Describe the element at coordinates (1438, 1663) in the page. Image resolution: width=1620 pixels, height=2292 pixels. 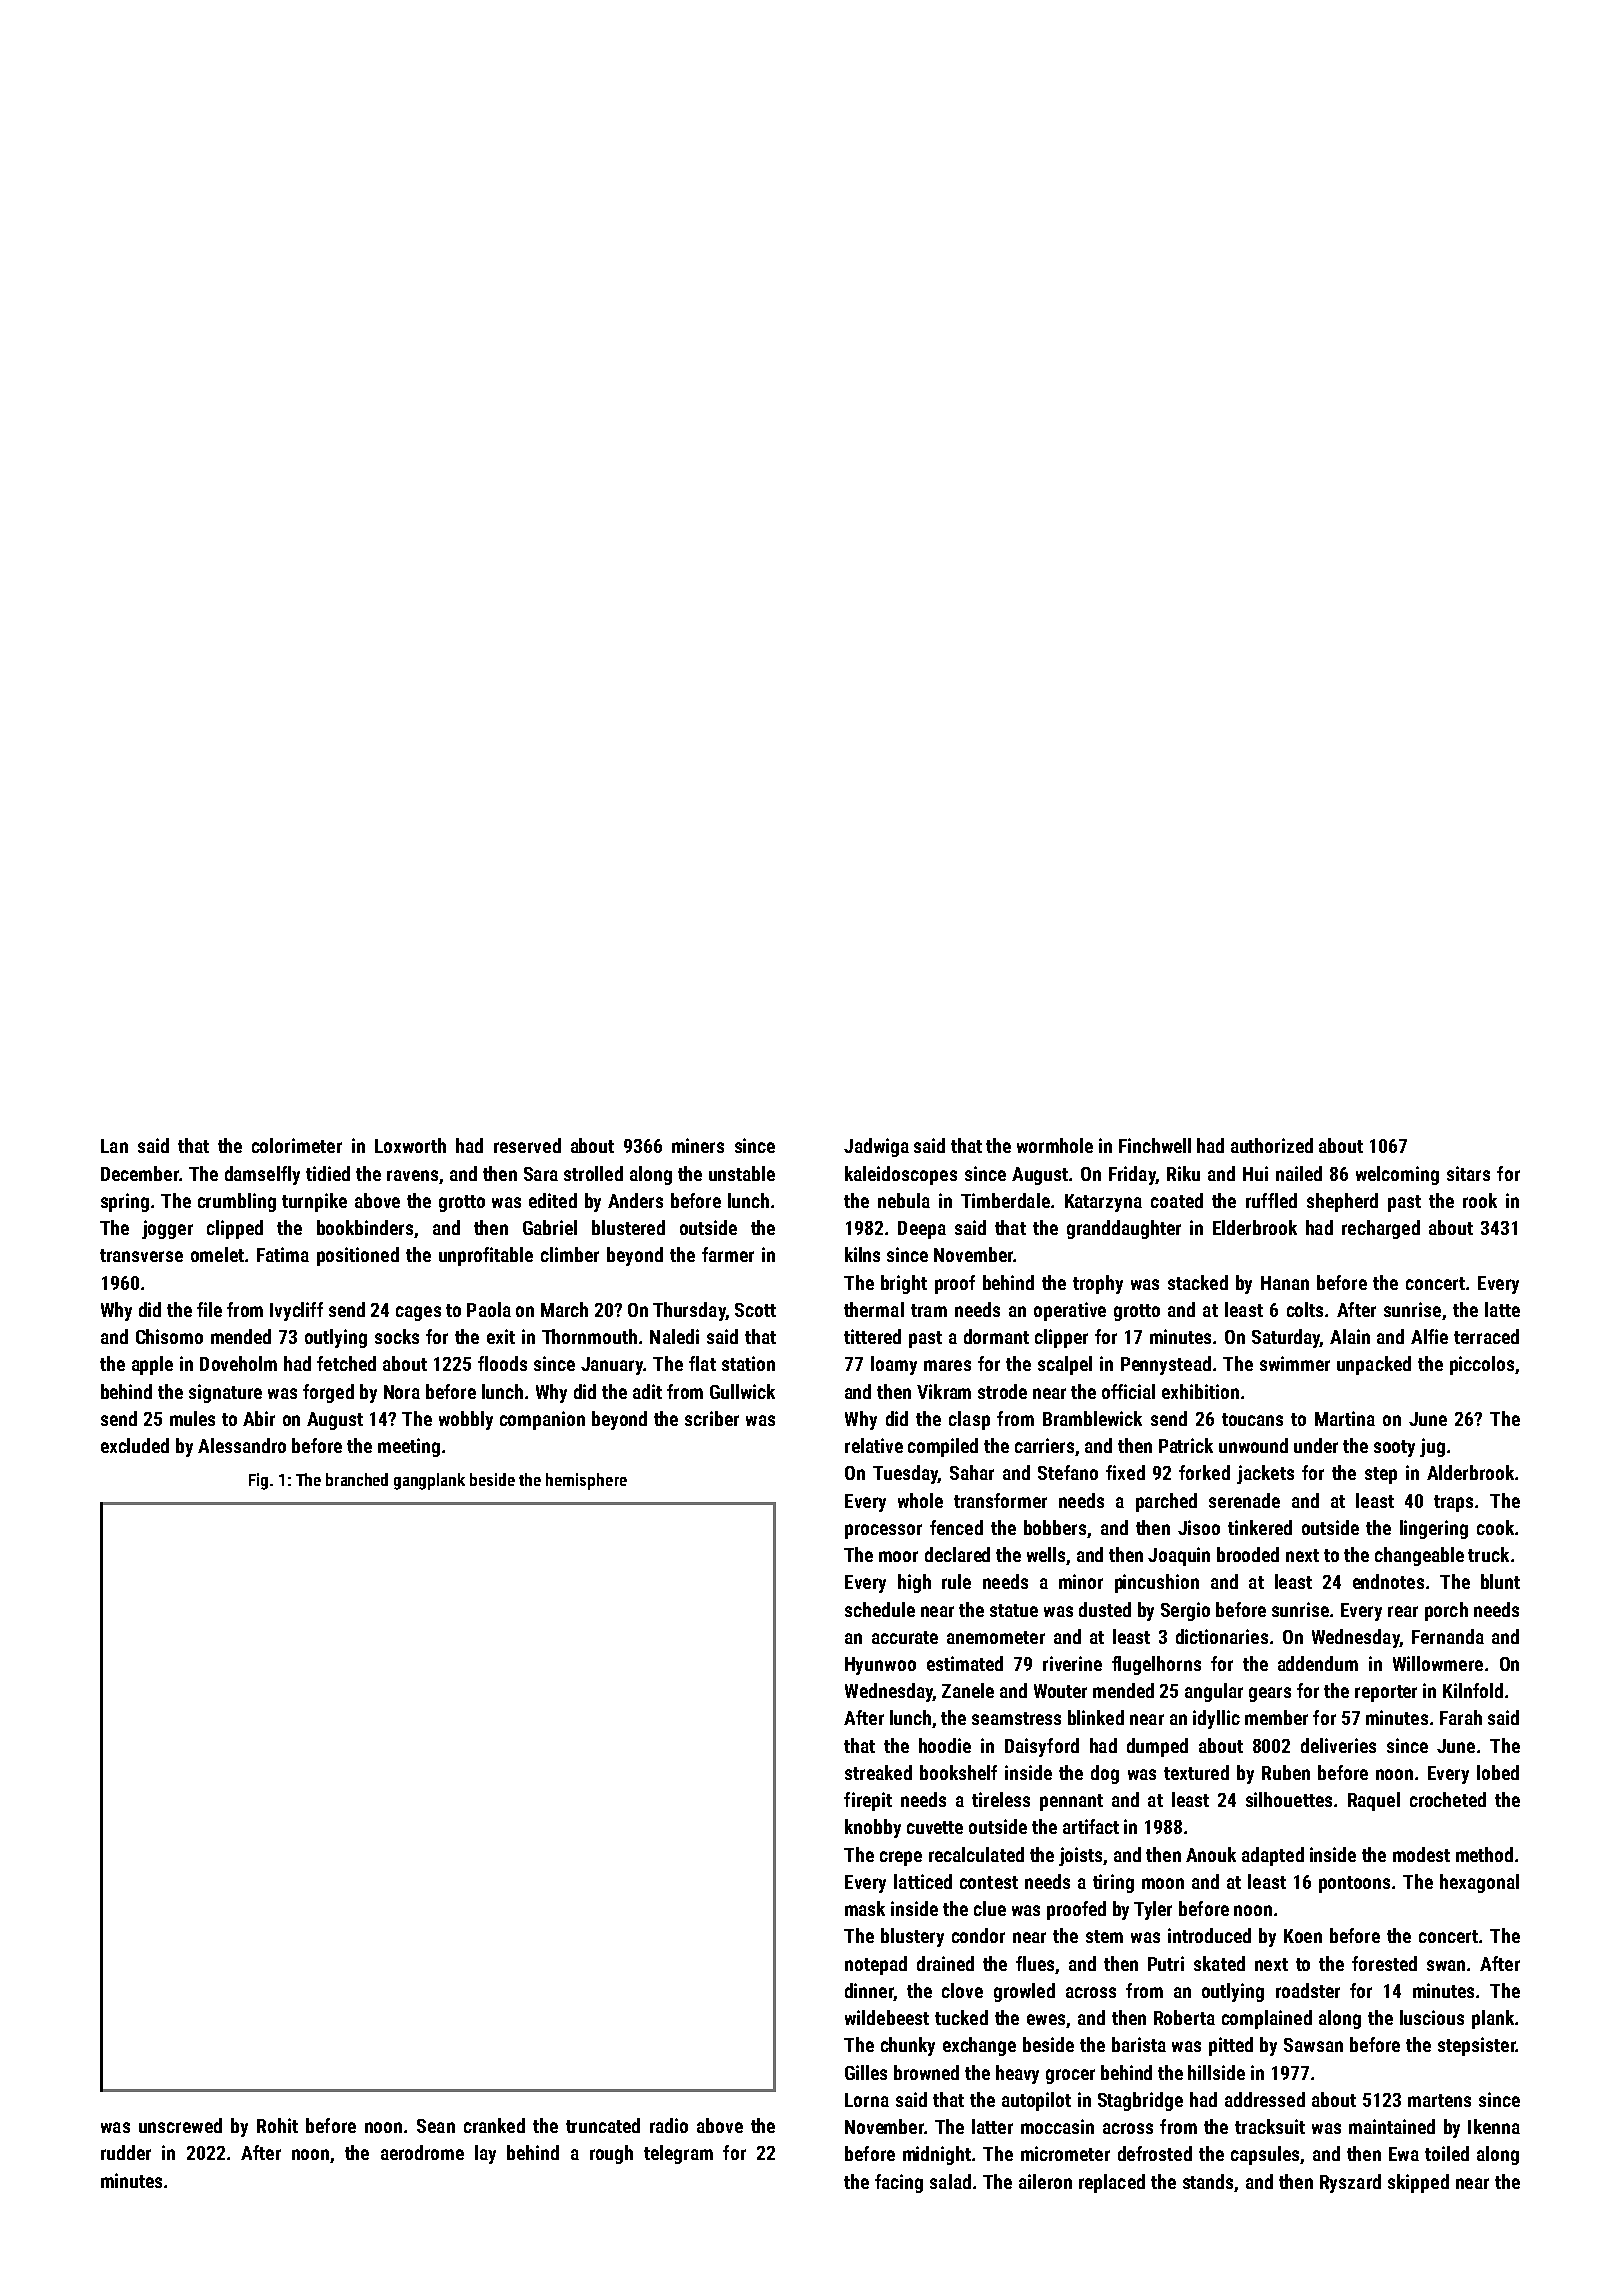
I see `Willowmere` at that location.
